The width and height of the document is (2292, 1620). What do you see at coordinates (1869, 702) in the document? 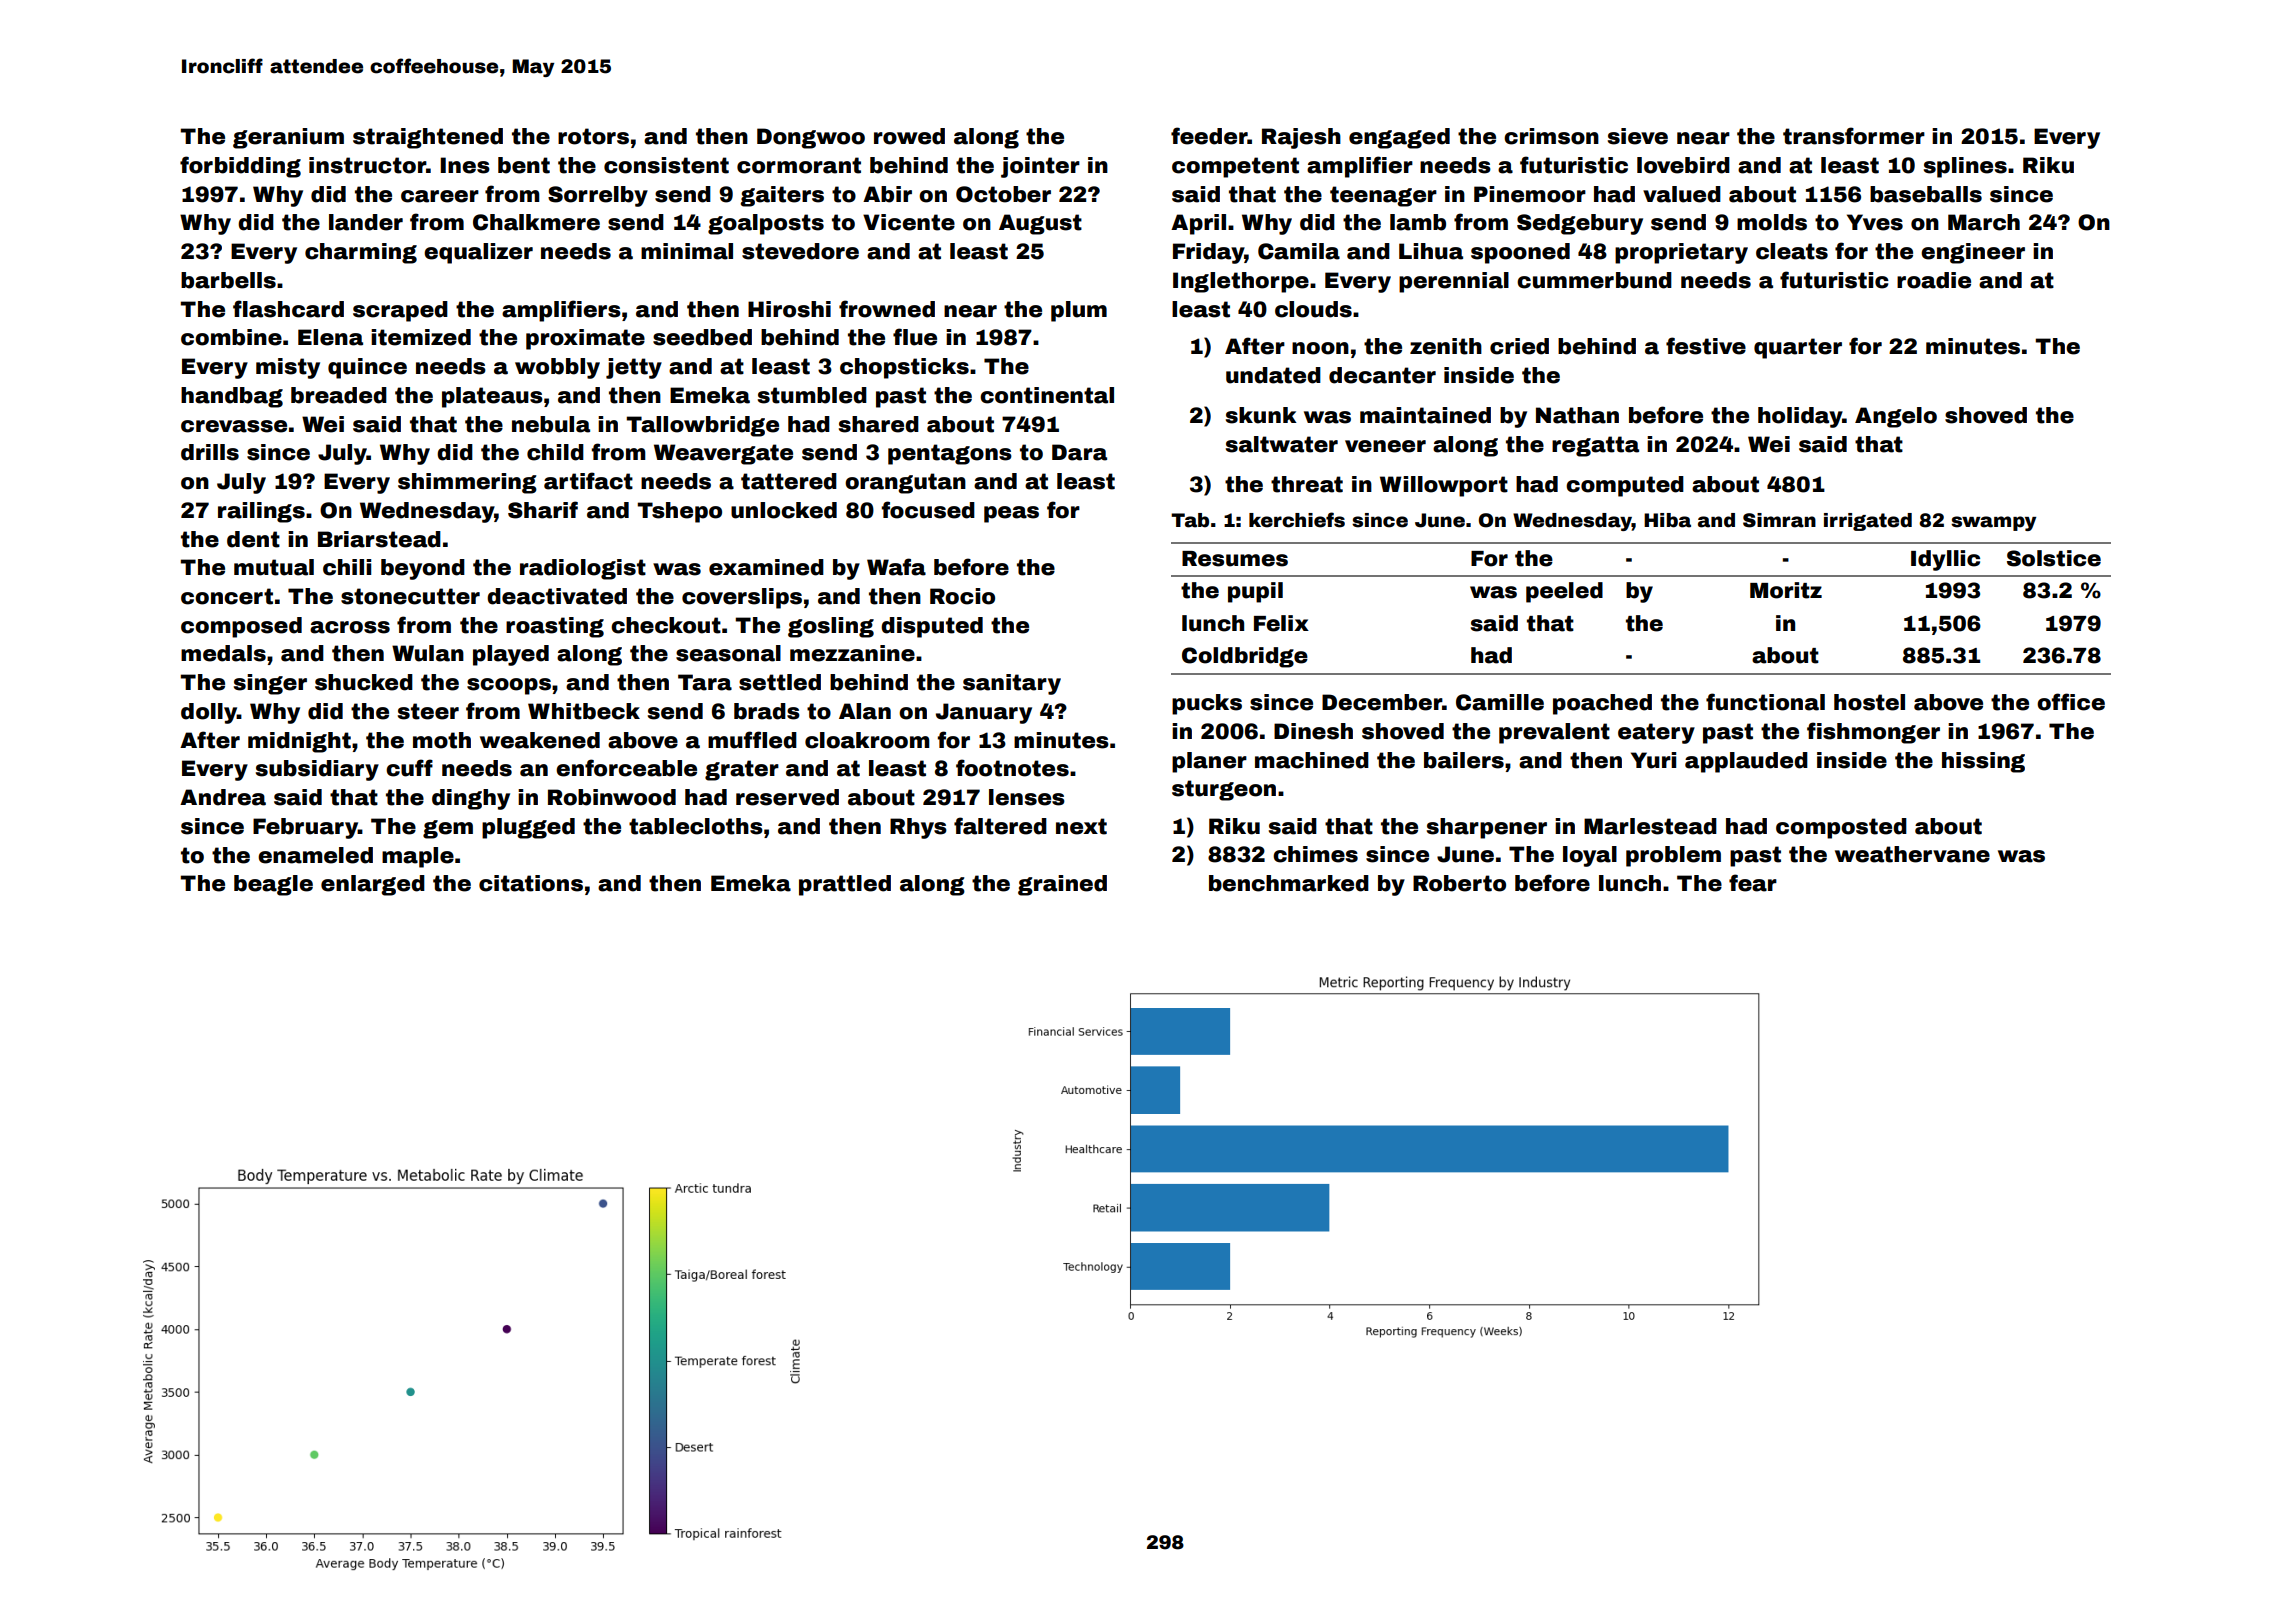
I see `hostel` at bounding box center [1869, 702].
